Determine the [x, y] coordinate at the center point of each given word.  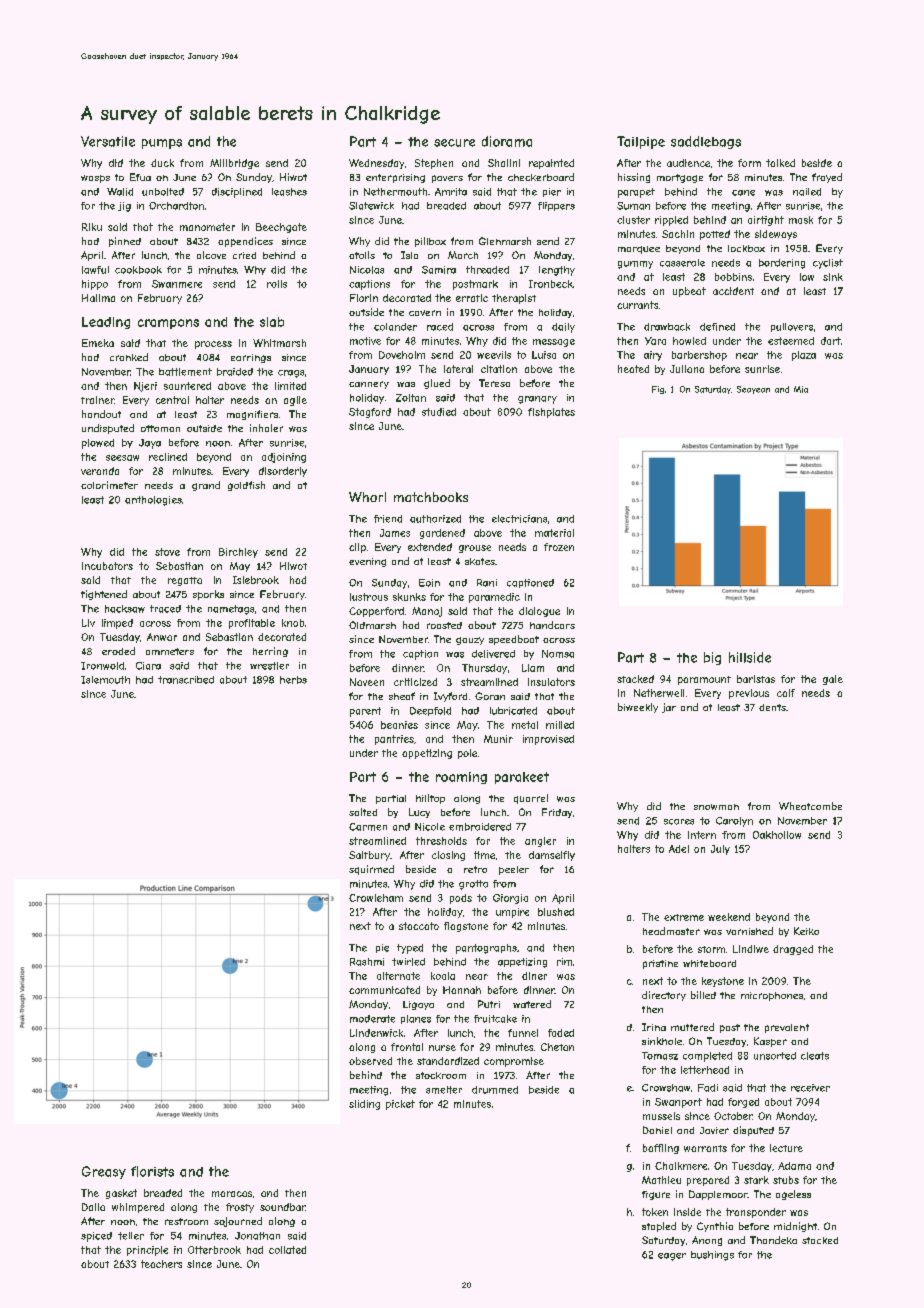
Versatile [108, 141]
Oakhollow [777, 835]
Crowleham [376, 898]
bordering [782, 264]
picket [400, 1105]
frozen [559, 547]
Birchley [238, 553]
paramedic [494, 598]
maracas [232, 1194]
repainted [551, 164]
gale [833, 680]
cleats [815, 1056]
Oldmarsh [372, 625]
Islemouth [105, 680]
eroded [118, 651]
